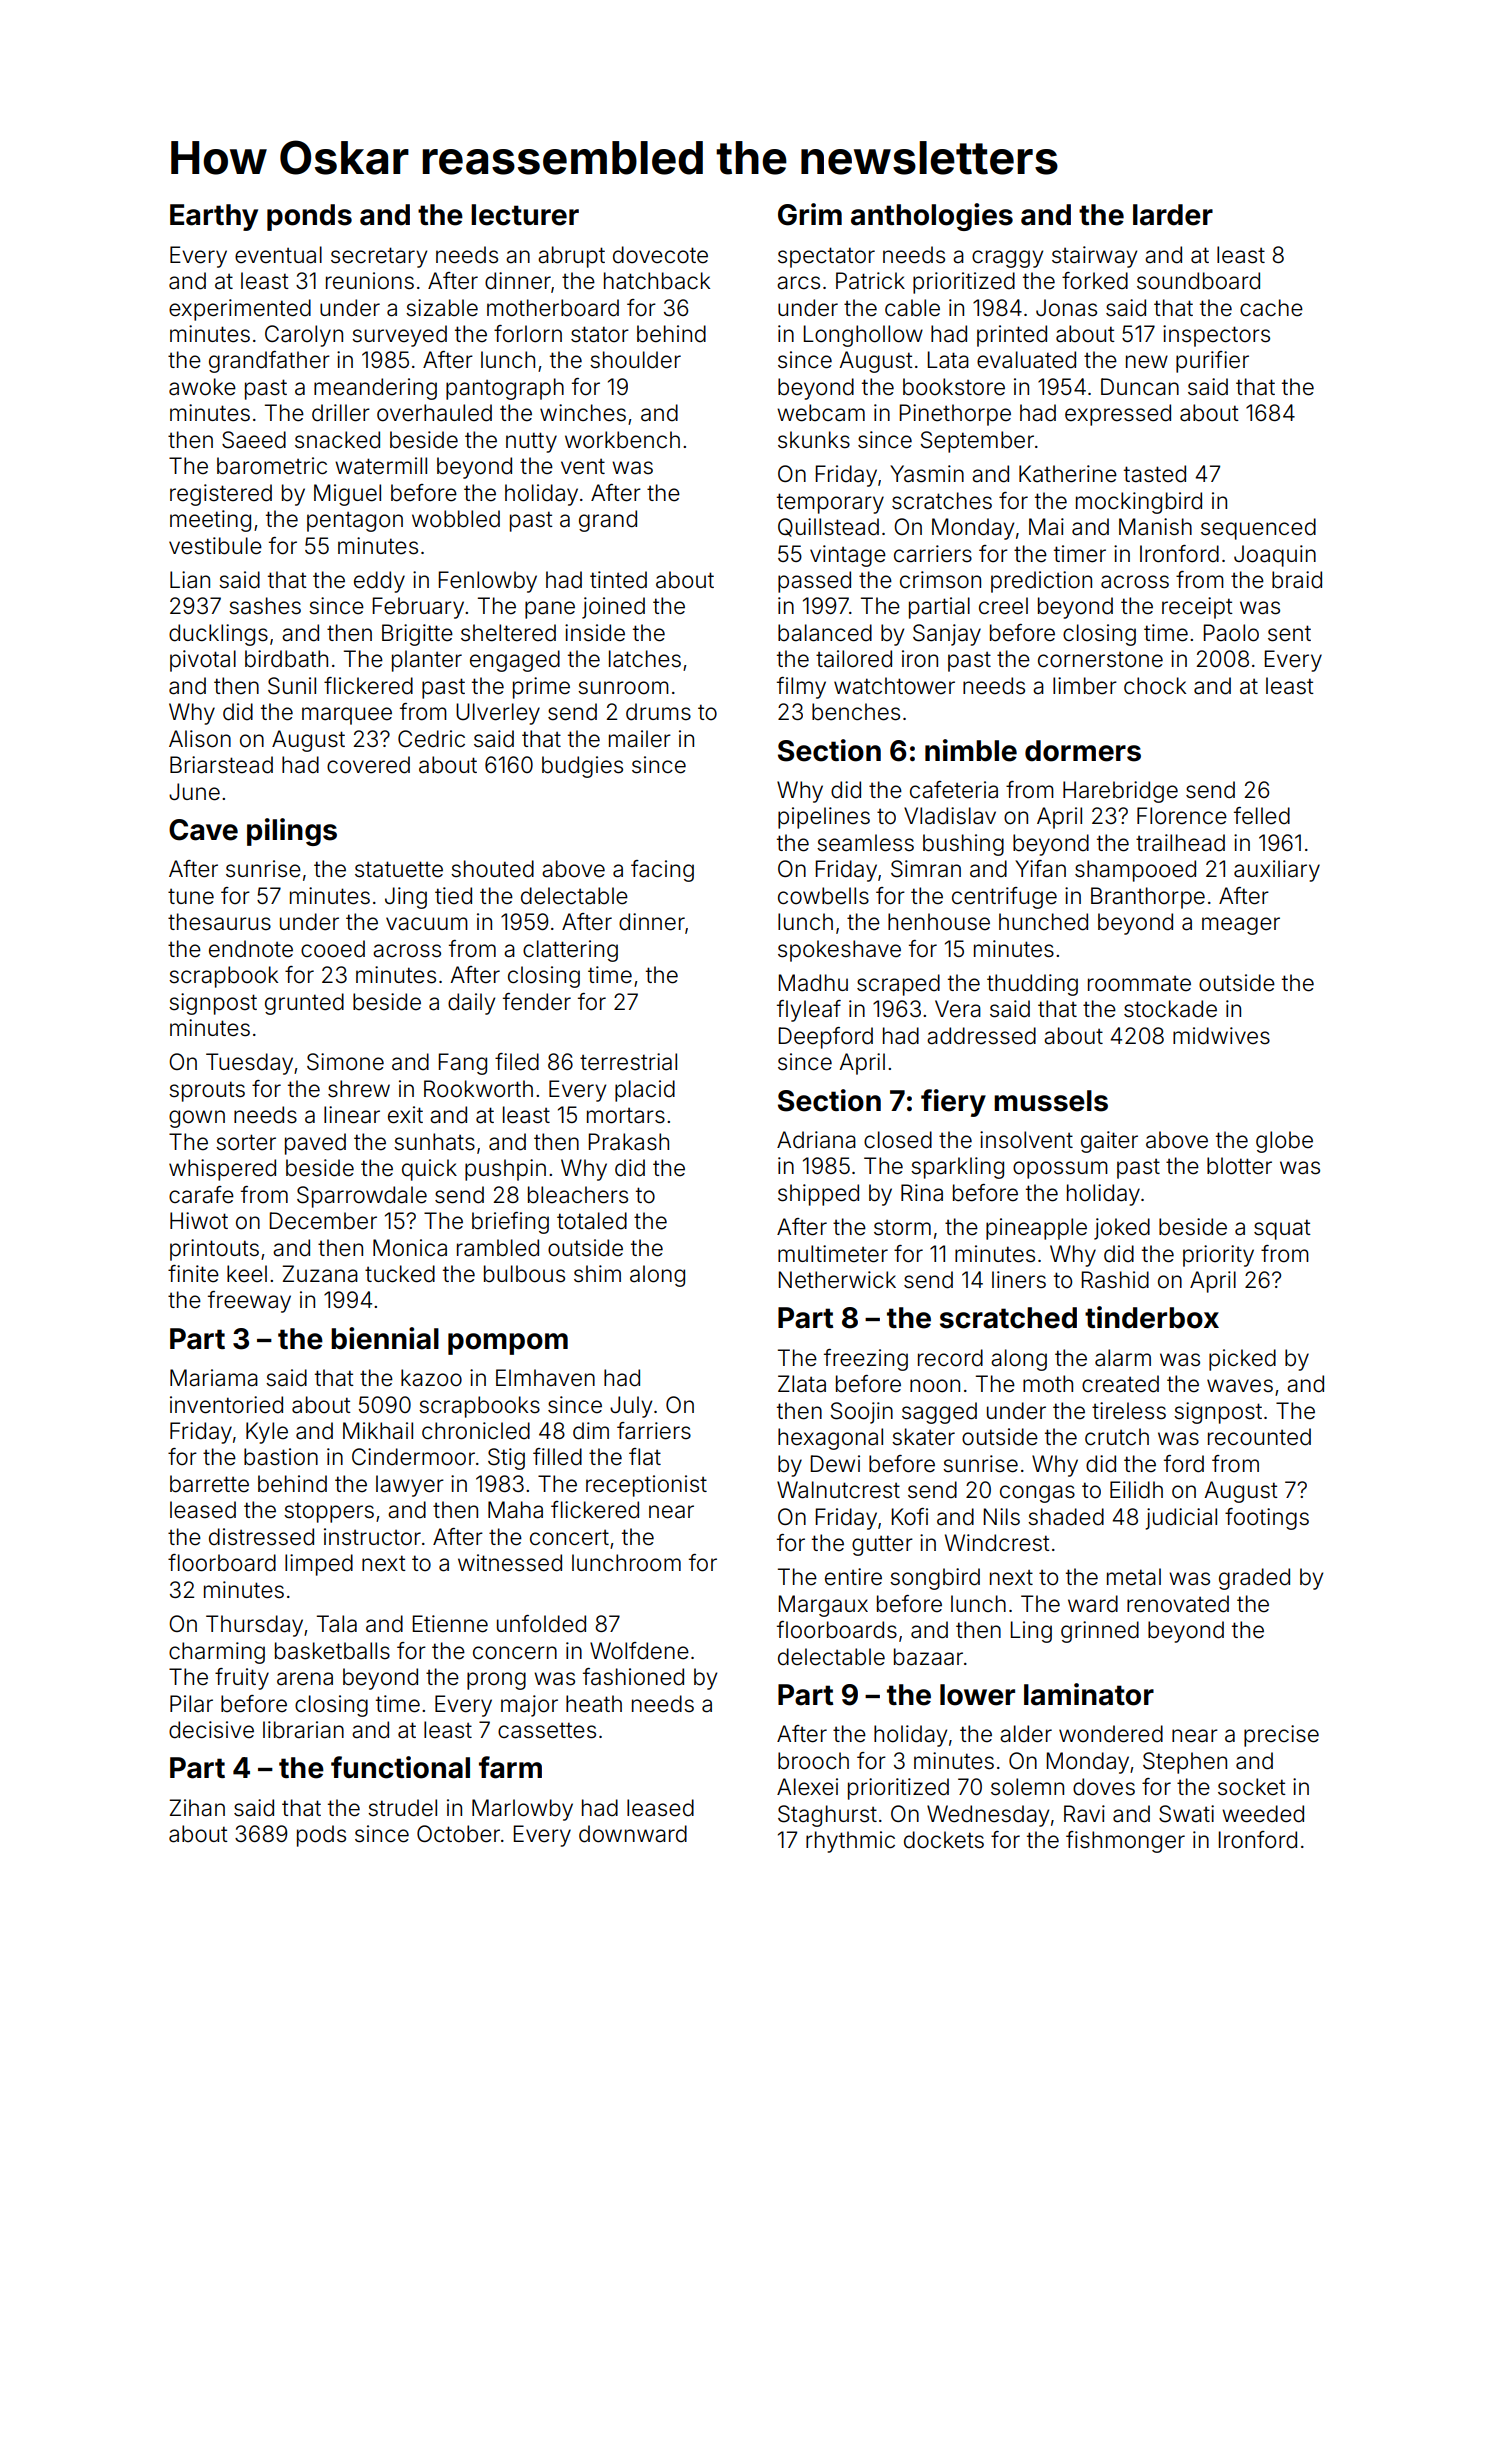  Describe the element at coordinates (850, 1842) in the screenshot. I see `rhythmic` at that location.
